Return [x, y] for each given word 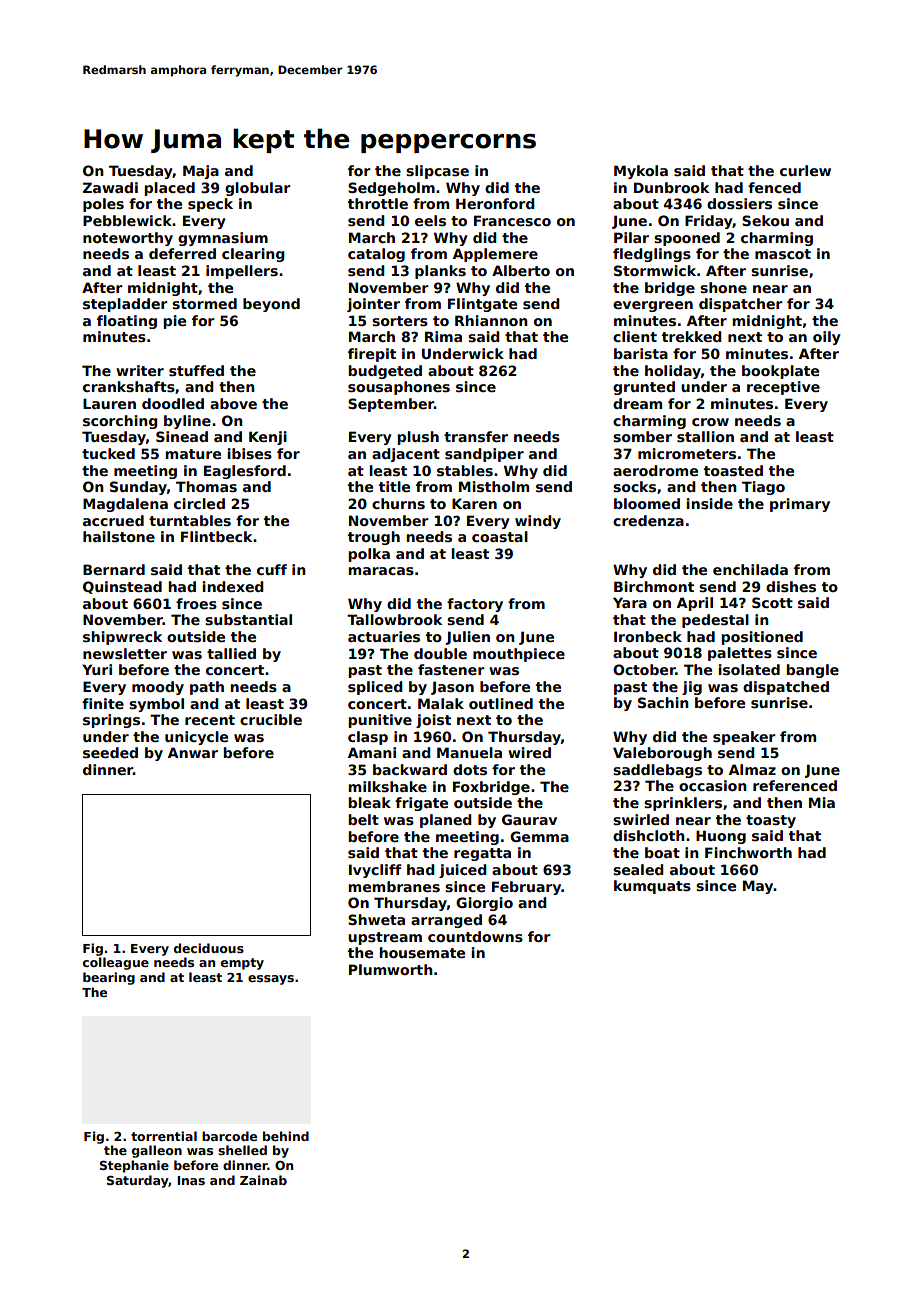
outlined [501, 703]
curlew [805, 170]
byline [187, 422]
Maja [201, 172]
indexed [233, 586]
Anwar [193, 752]
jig [692, 688]
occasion [713, 785]
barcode [229, 1136]
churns [398, 503]
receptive [783, 388]
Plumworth [391, 969]
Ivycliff [375, 871]
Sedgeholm [391, 189]
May [758, 887]
